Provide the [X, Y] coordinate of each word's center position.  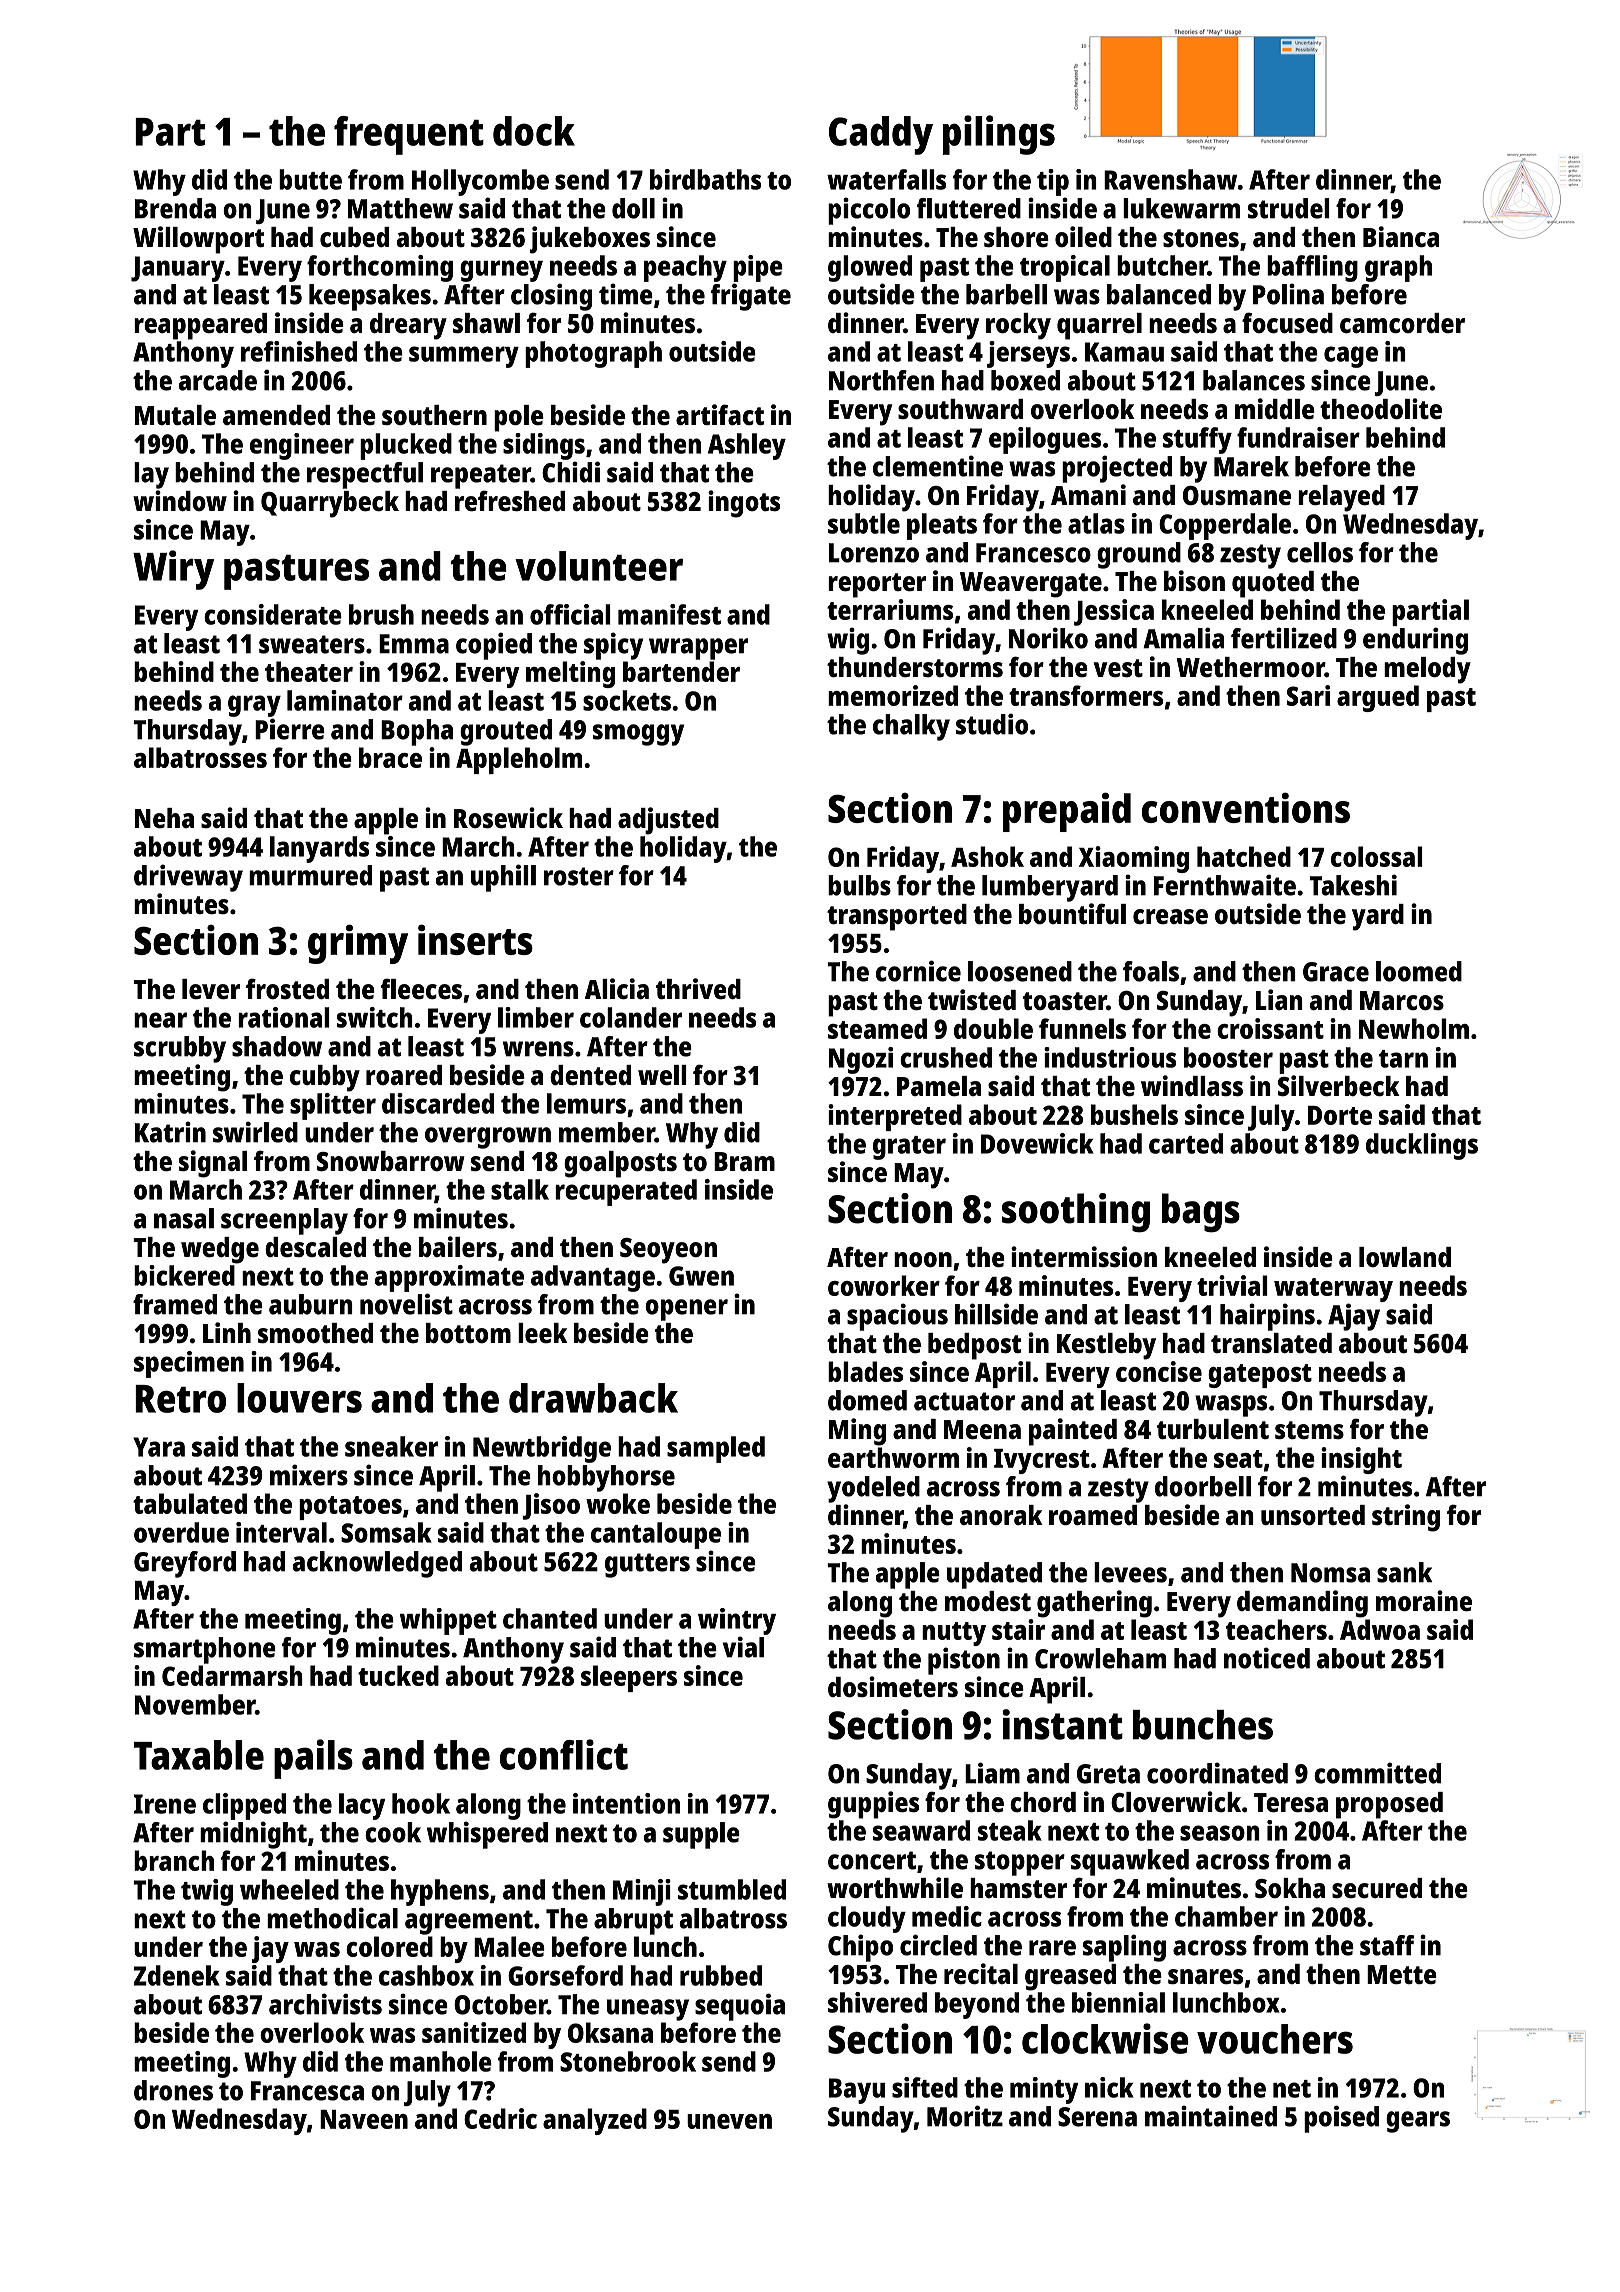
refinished [299, 351]
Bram [744, 1161]
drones [173, 2090]
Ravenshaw [1170, 179]
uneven [729, 2121]
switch [375, 1017]
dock [534, 131]
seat [1238, 1459]
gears [1418, 2122]
